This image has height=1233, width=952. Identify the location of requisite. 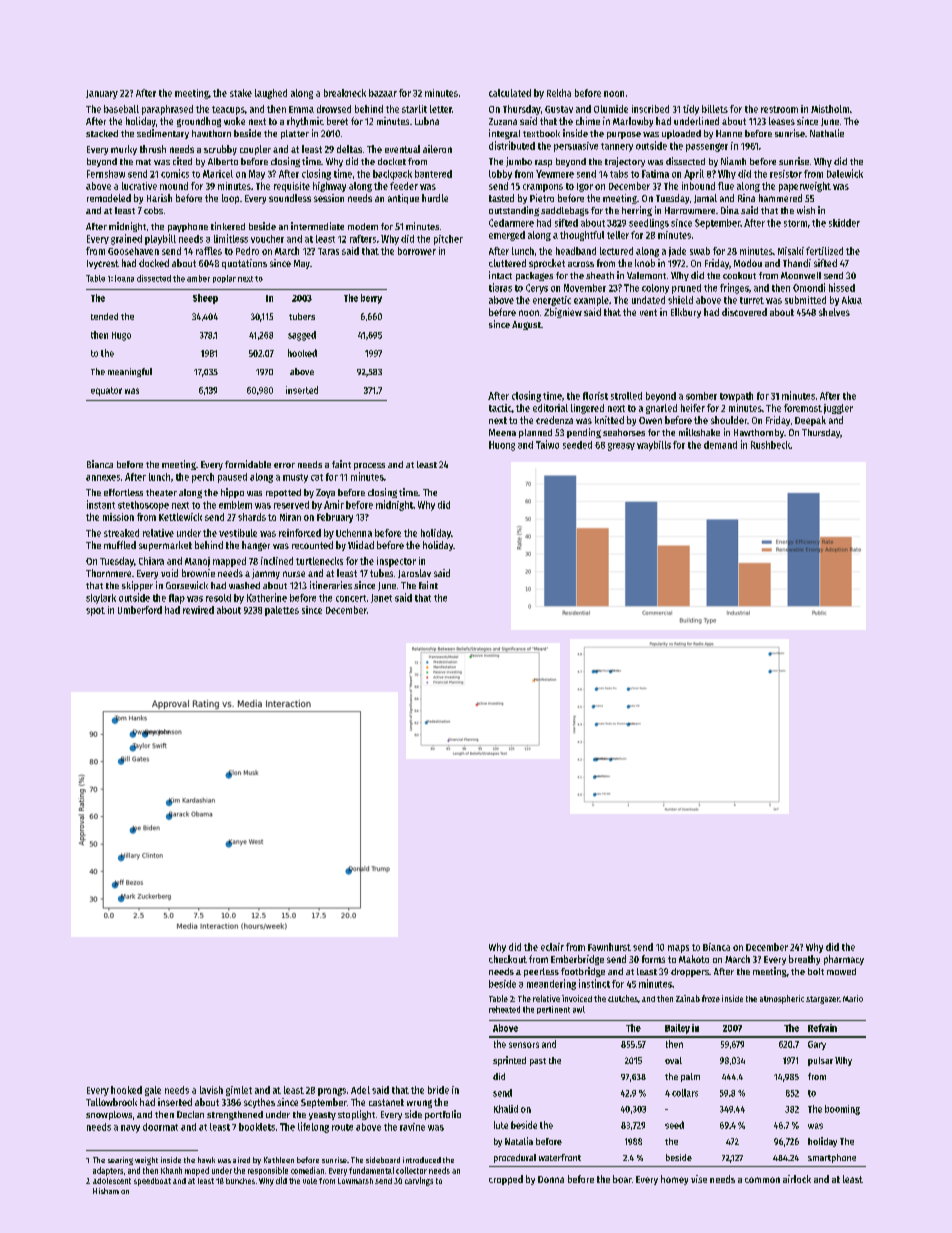
(292, 187).
